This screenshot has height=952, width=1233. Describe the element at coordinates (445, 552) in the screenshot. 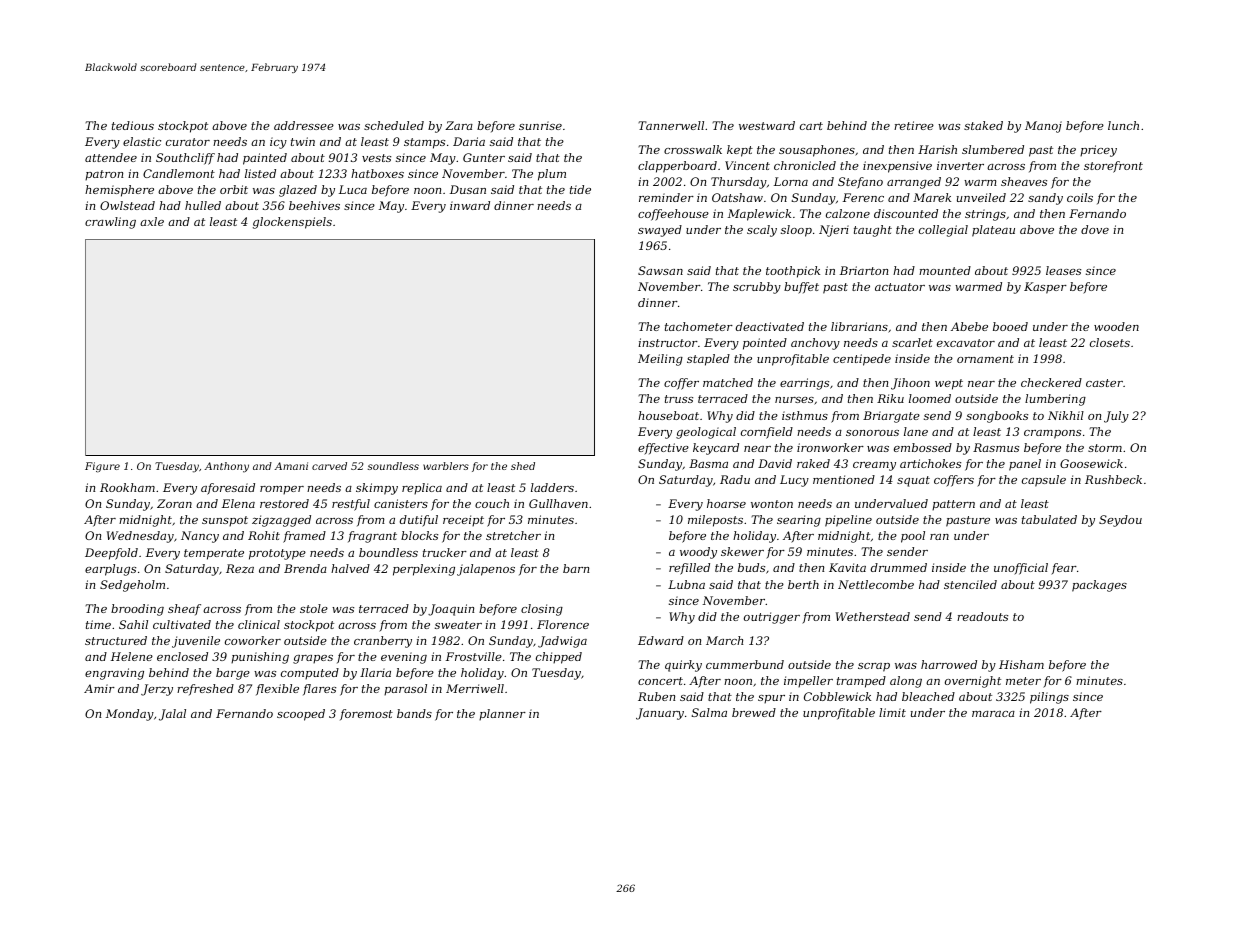

I see `trucker` at that location.
